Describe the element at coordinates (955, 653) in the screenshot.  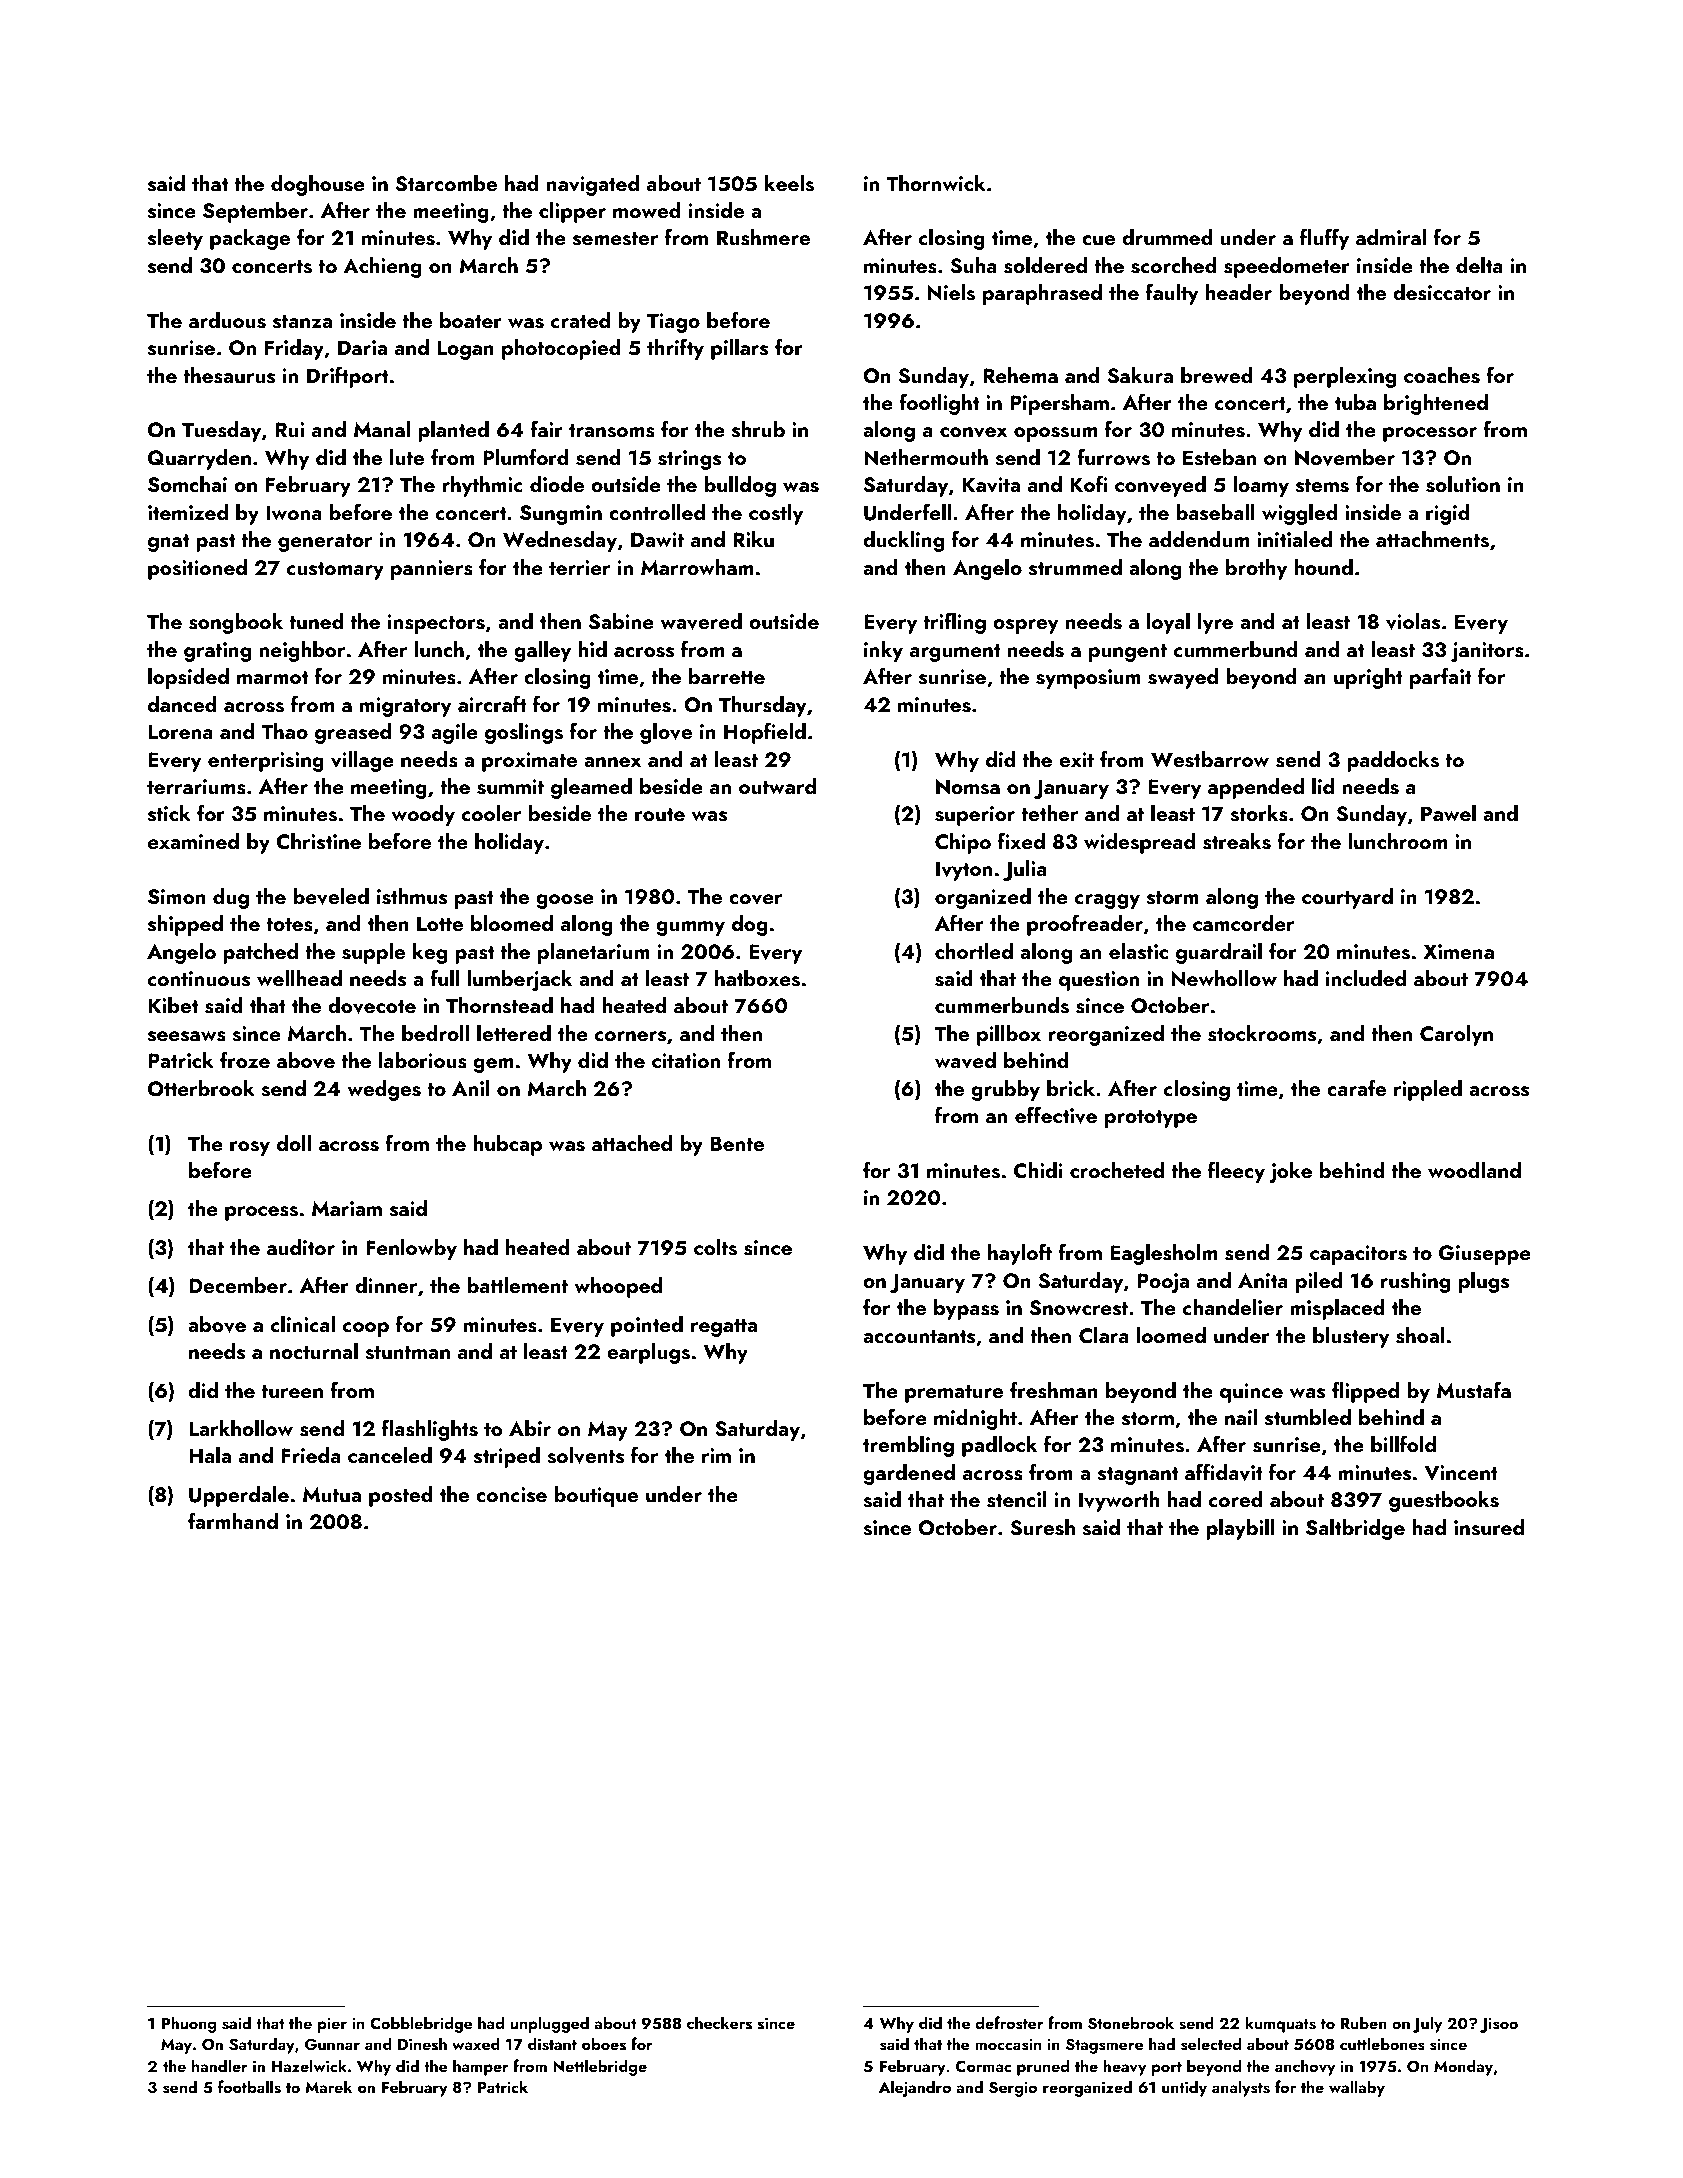
I see `argument` at that location.
